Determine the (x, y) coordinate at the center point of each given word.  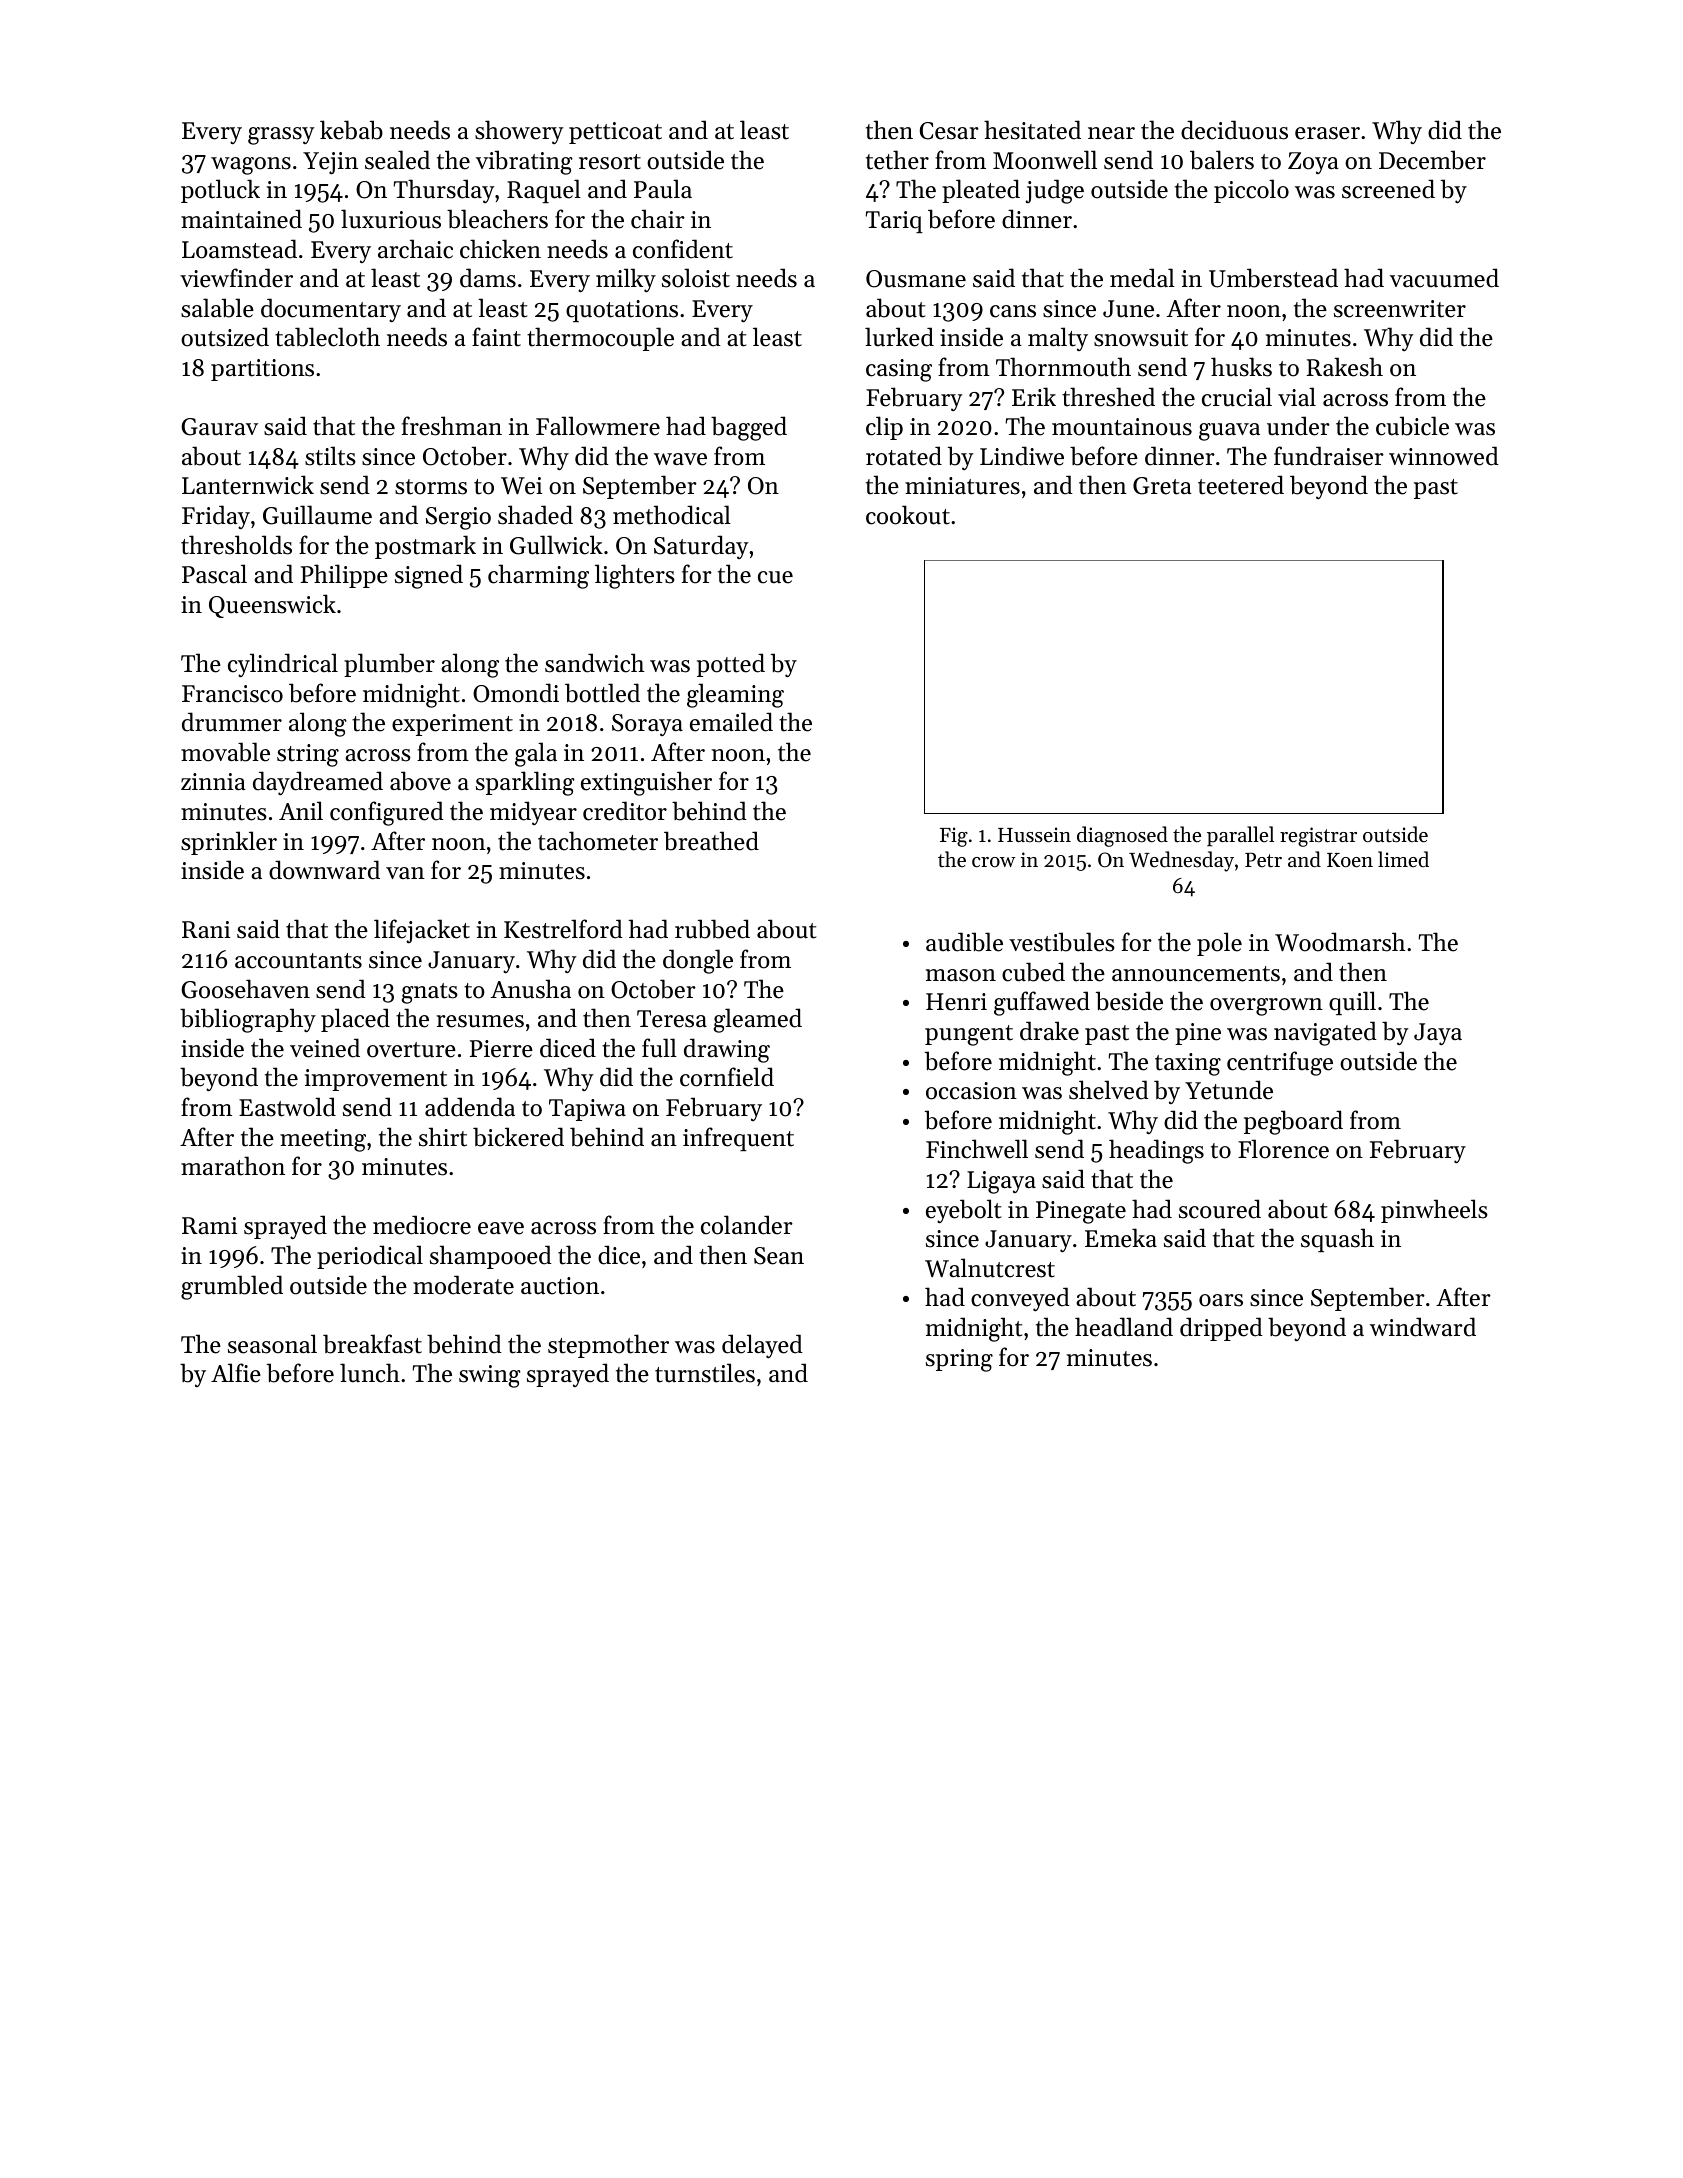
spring (959, 1360)
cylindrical (283, 665)
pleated (981, 191)
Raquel (544, 191)
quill (1352, 1003)
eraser (1327, 133)
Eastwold (287, 1107)
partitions (262, 370)
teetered (1241, 485)
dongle (698, 961)
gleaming (735, 695)
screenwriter (1400, 309)
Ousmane (916, 279)
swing (490, 1376)
